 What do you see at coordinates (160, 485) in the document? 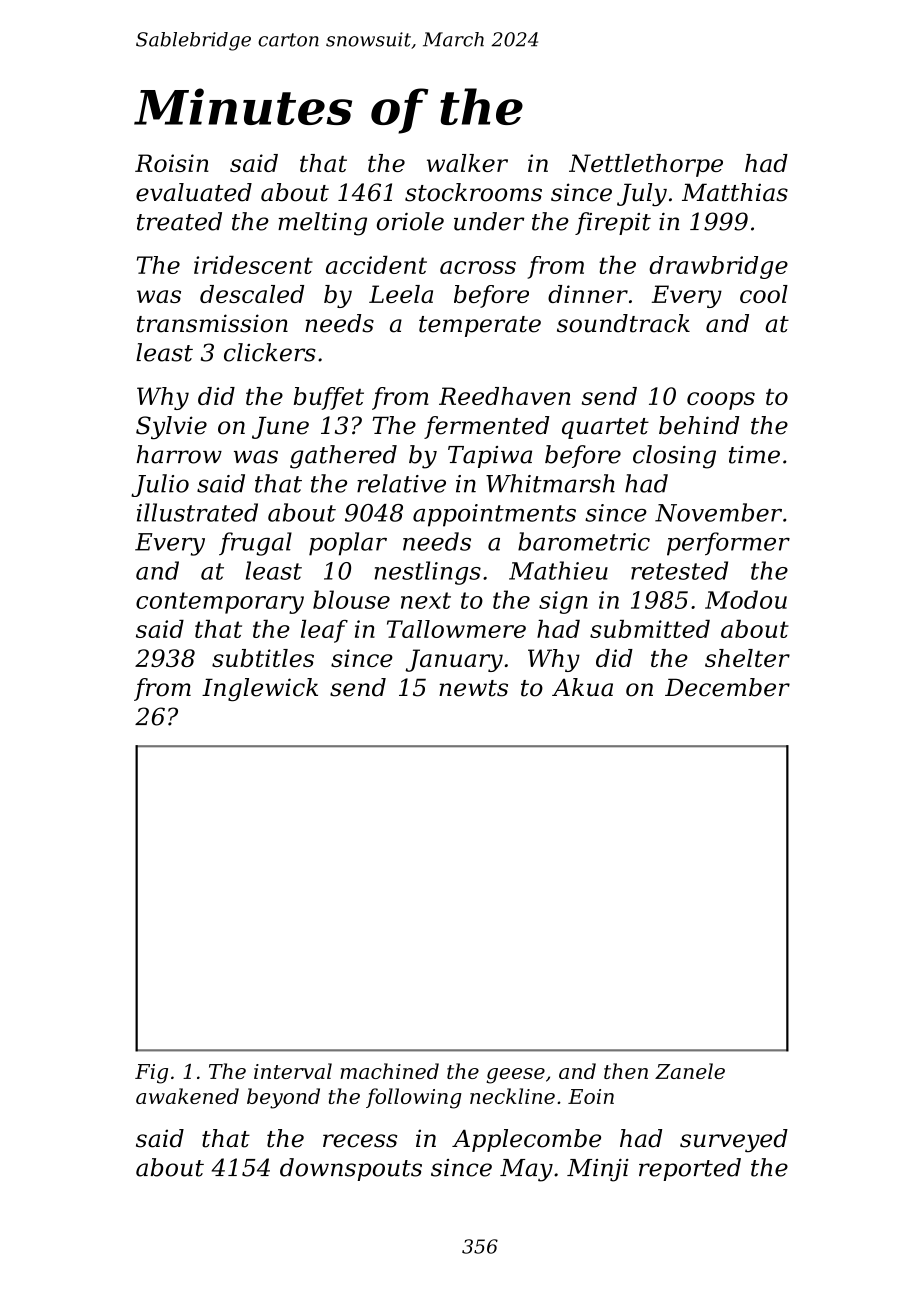
I see `Julio` at bounding box center [160, 485].
